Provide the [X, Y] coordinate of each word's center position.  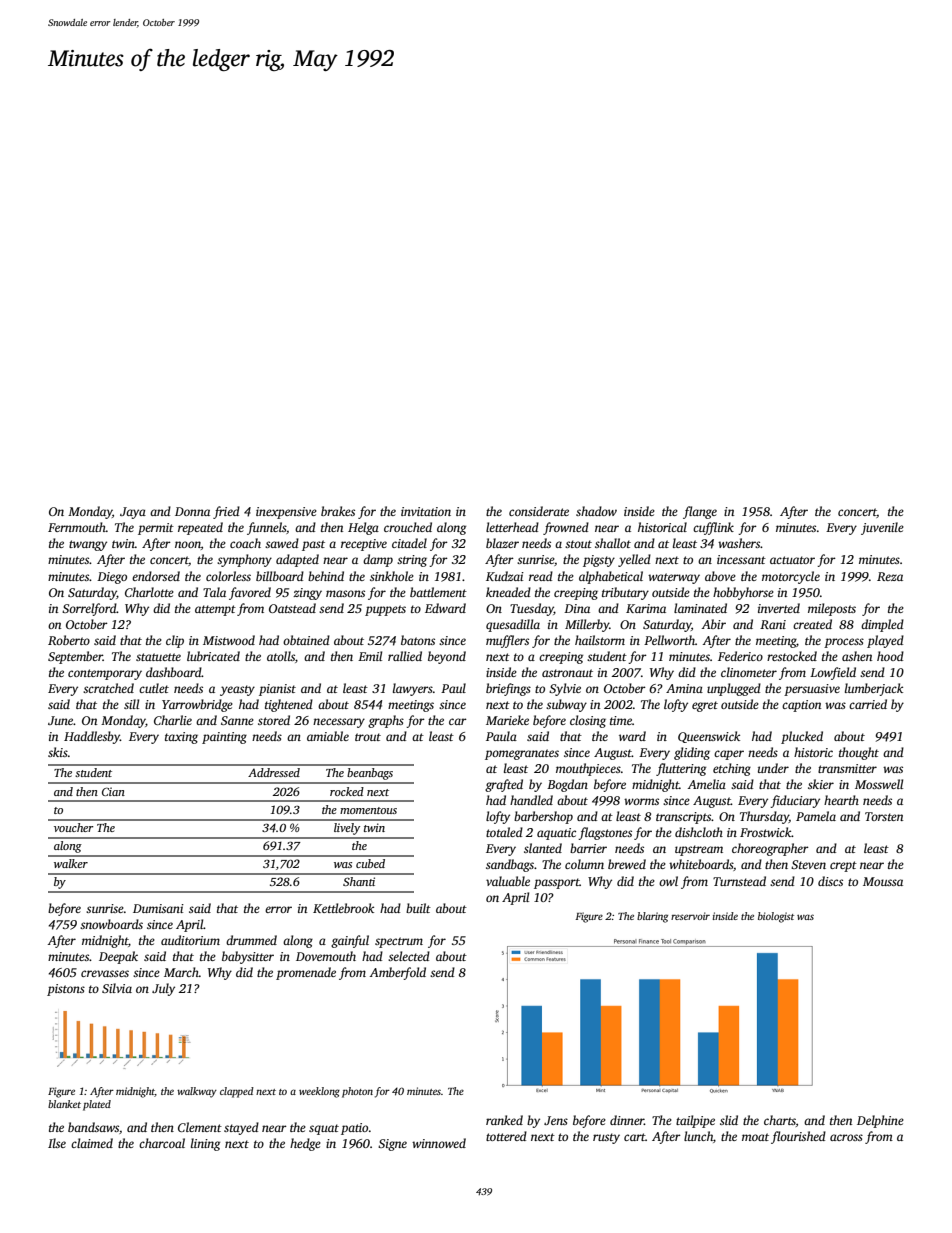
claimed [92, 1143]
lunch [698, 1136]
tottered [506, 1136]
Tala [214, 592]
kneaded [508, 592]
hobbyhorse [743, 593]
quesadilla [513, 625]
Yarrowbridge [197, 705]
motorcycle [791, 577]
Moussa [883, 881]
